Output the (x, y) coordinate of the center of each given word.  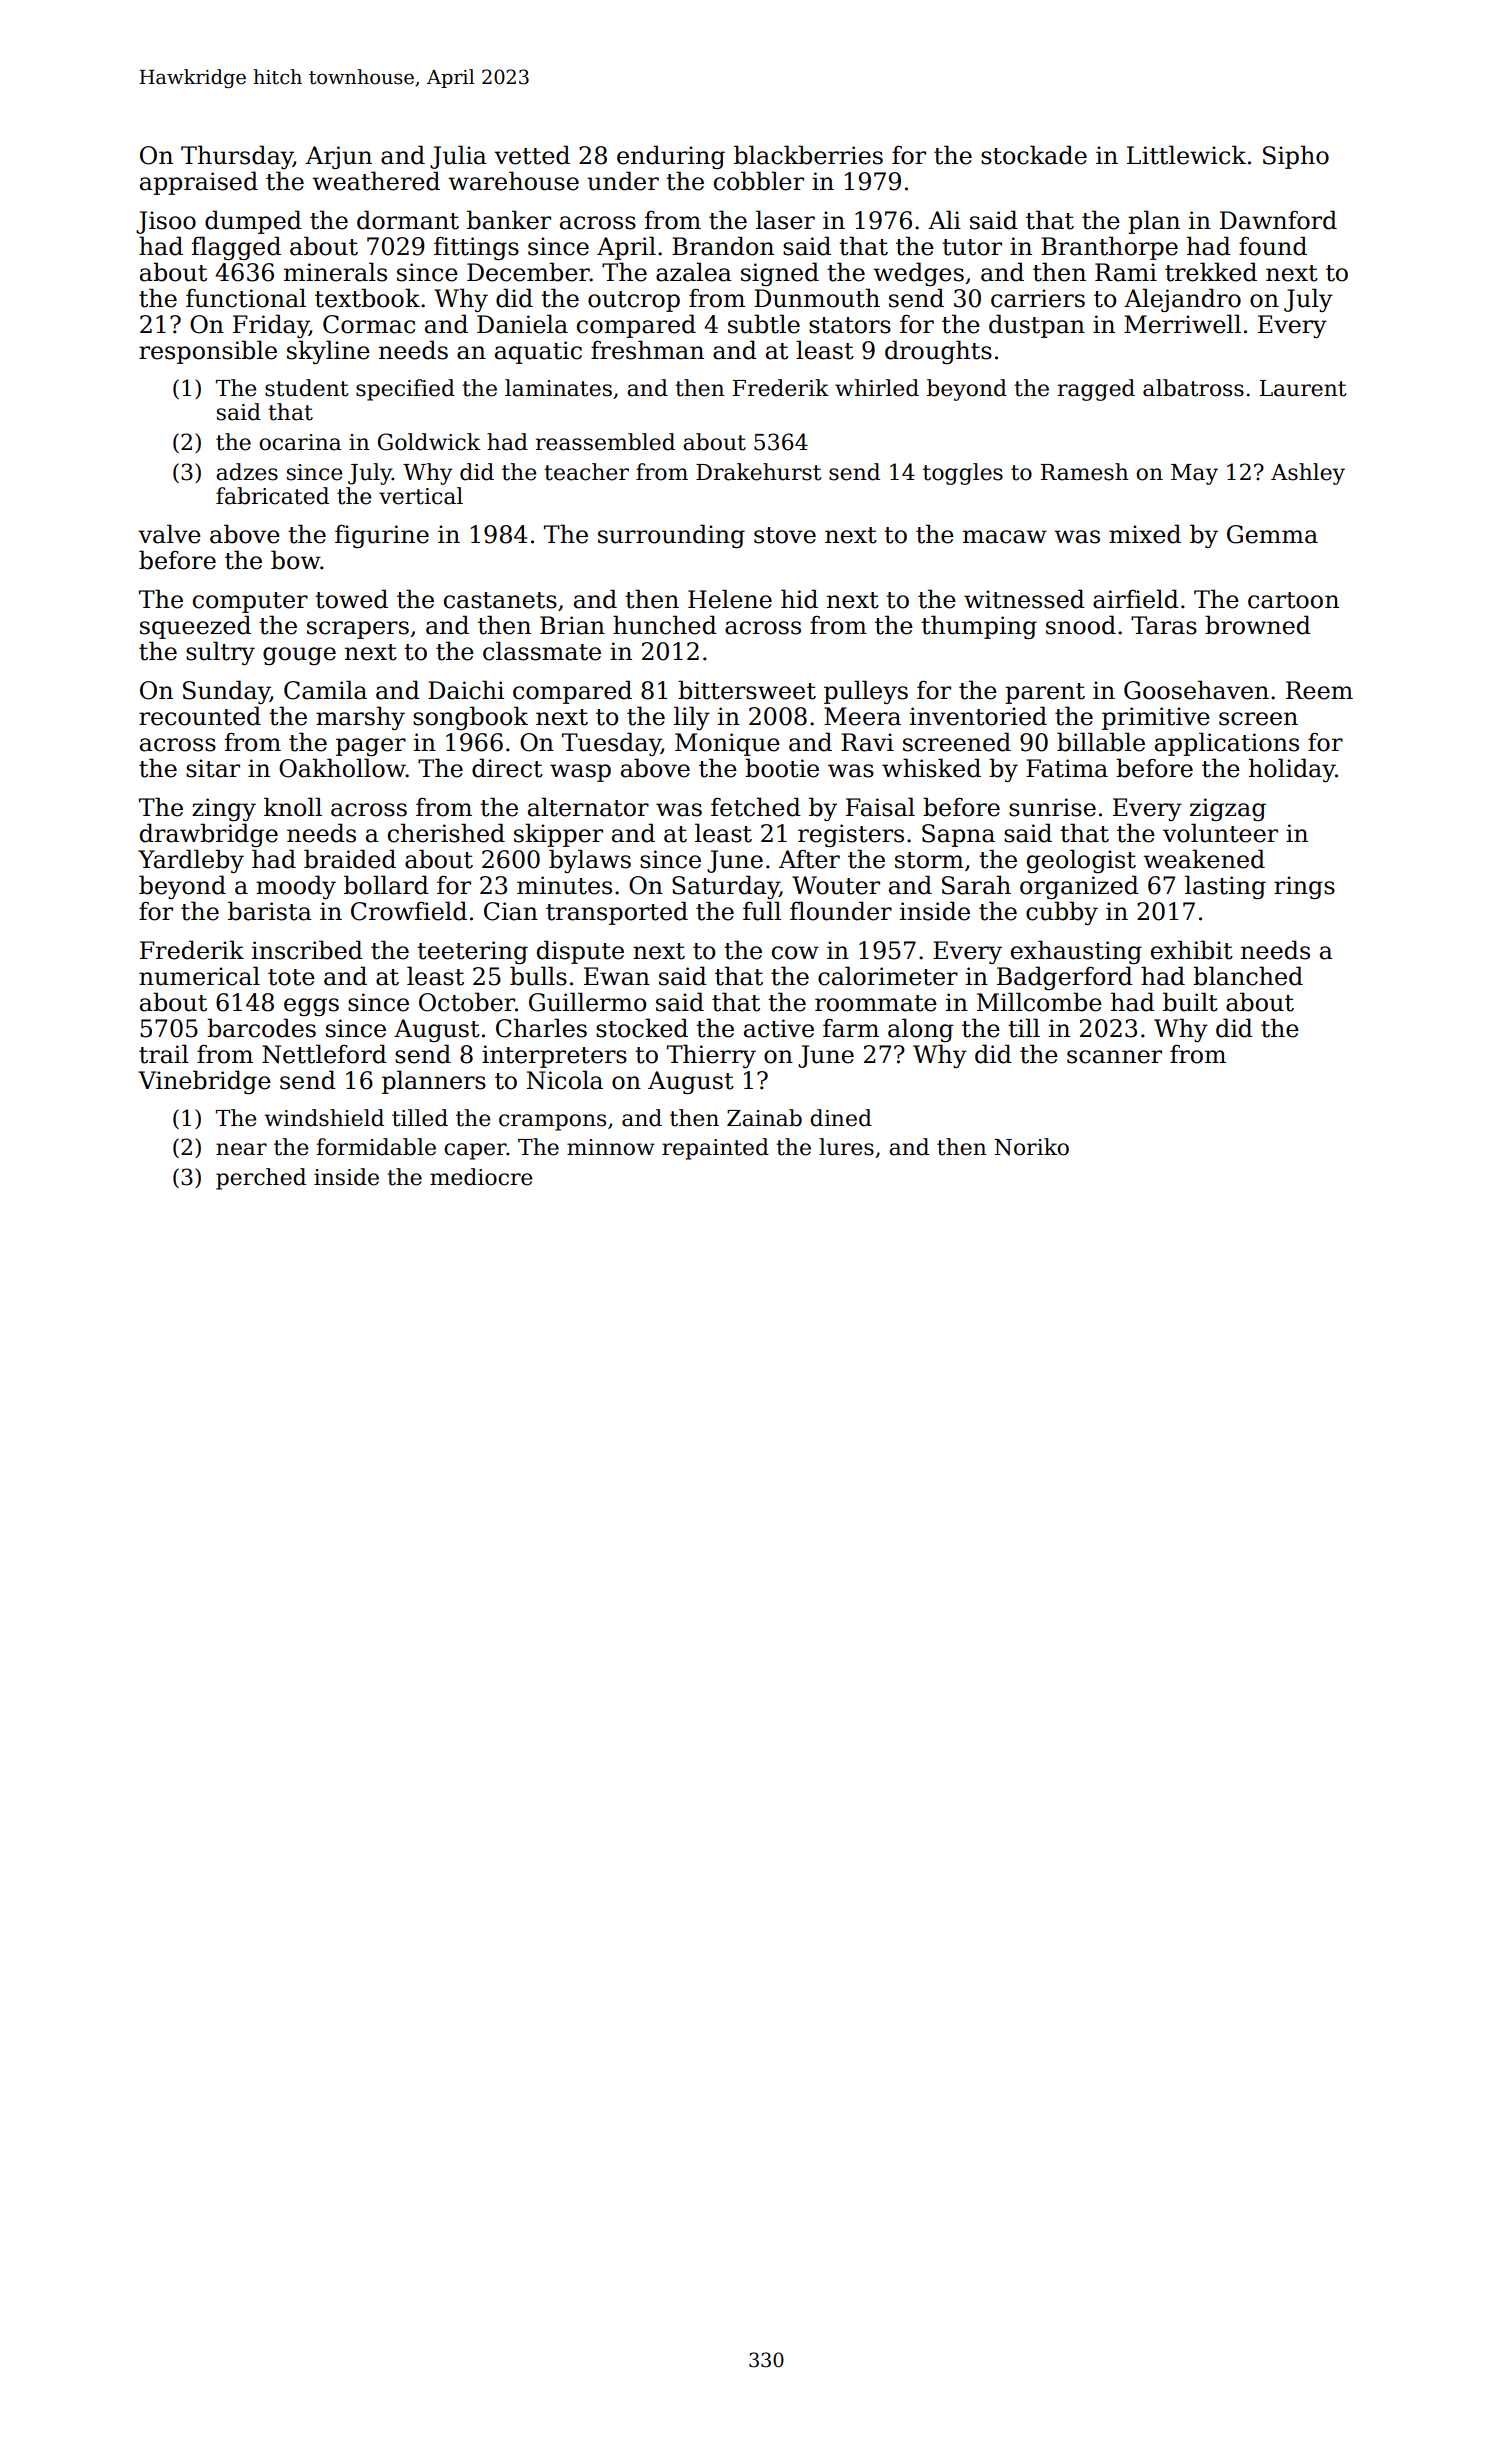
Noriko (1031, 1147)
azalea (694, 272)
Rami (1126, 272)
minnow (611, 1147)
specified (405, 390)
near (241, 1149)
